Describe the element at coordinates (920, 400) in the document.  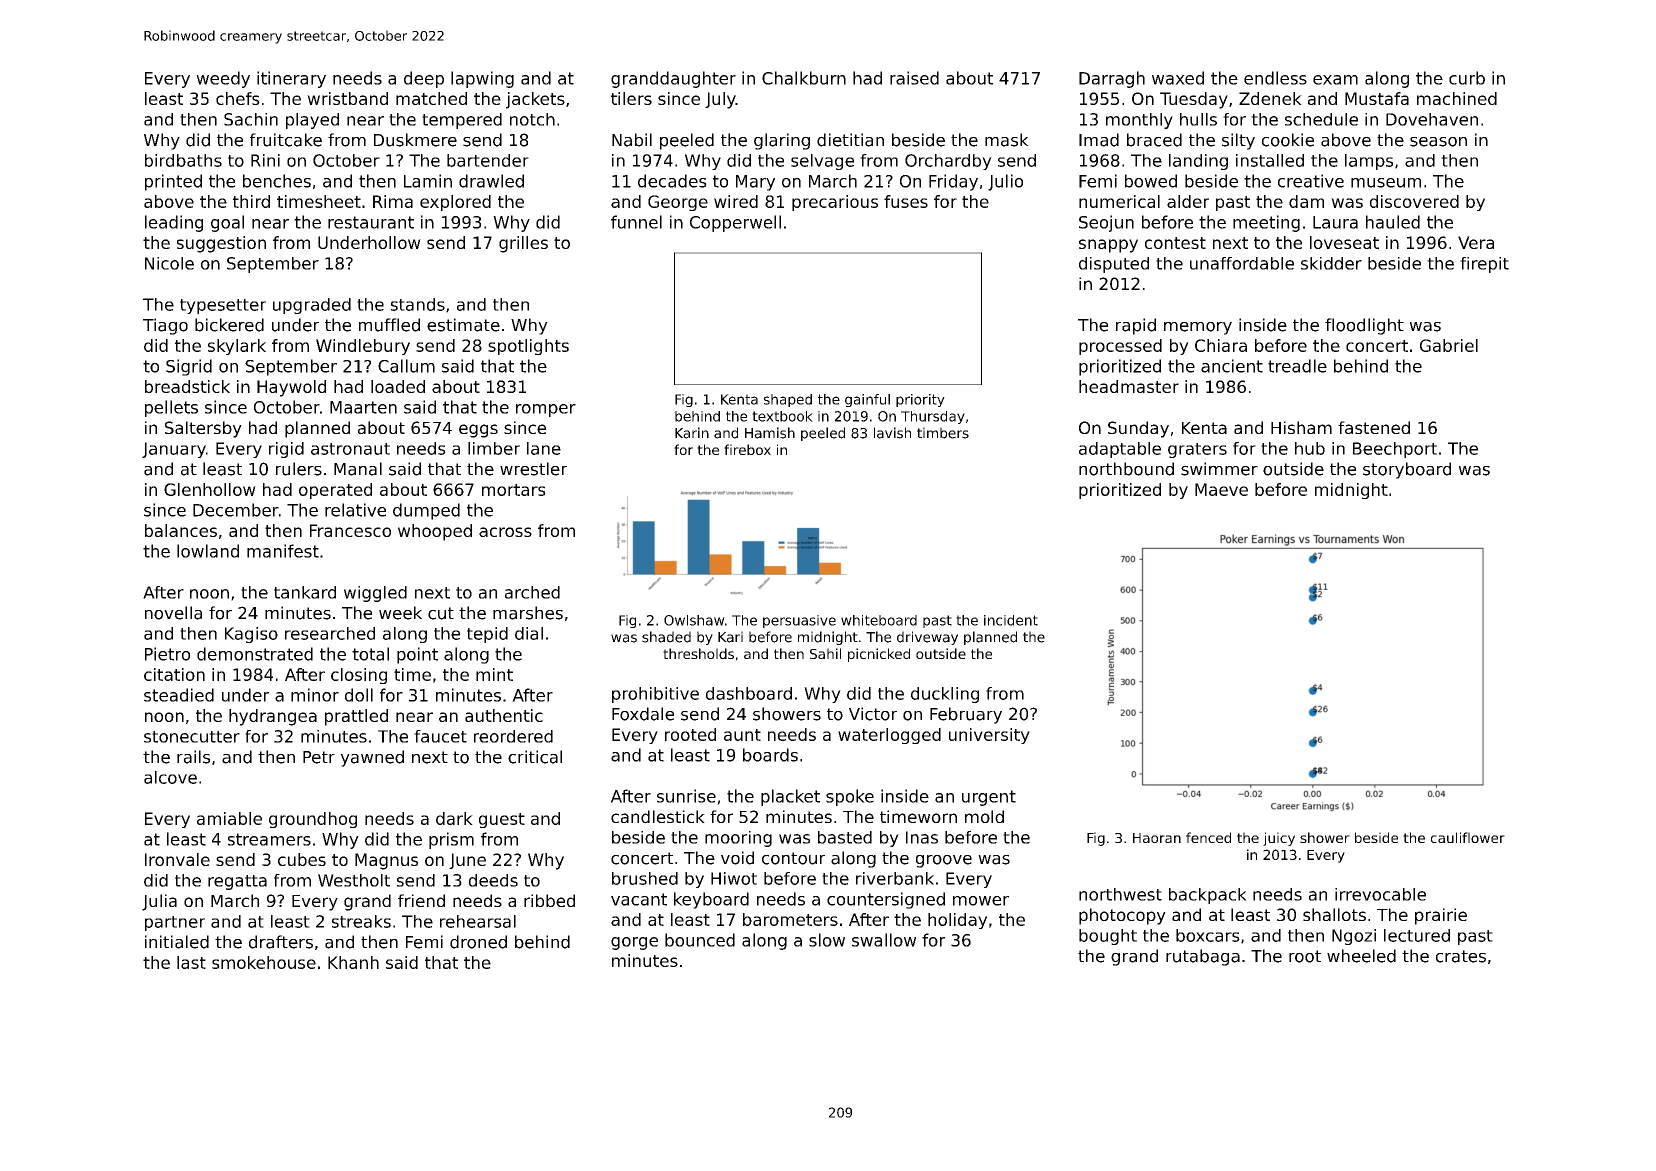
I see `priority` at that location.
